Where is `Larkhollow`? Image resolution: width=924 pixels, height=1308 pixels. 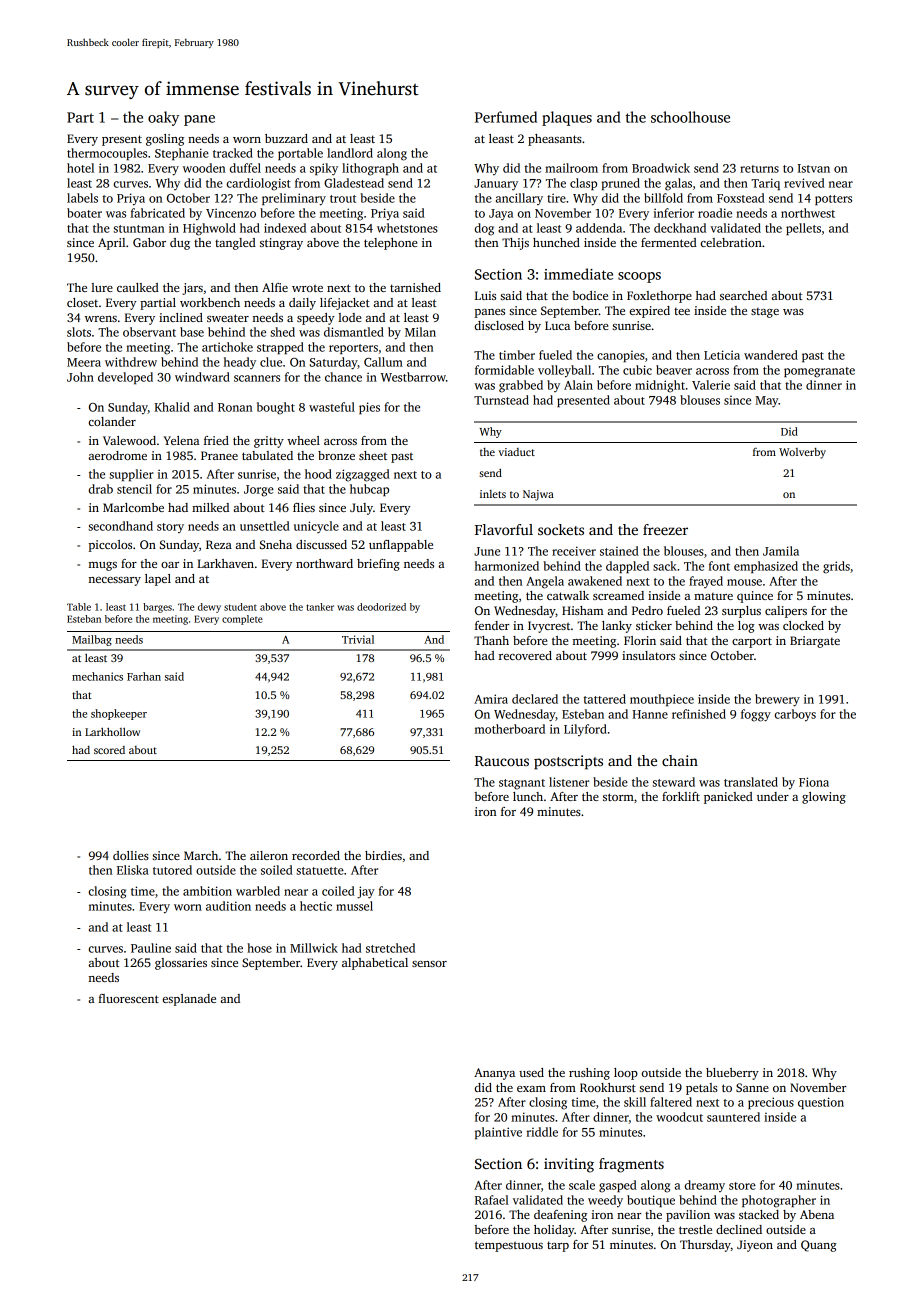
Larkhollow is located at coordinates (112, 732).
